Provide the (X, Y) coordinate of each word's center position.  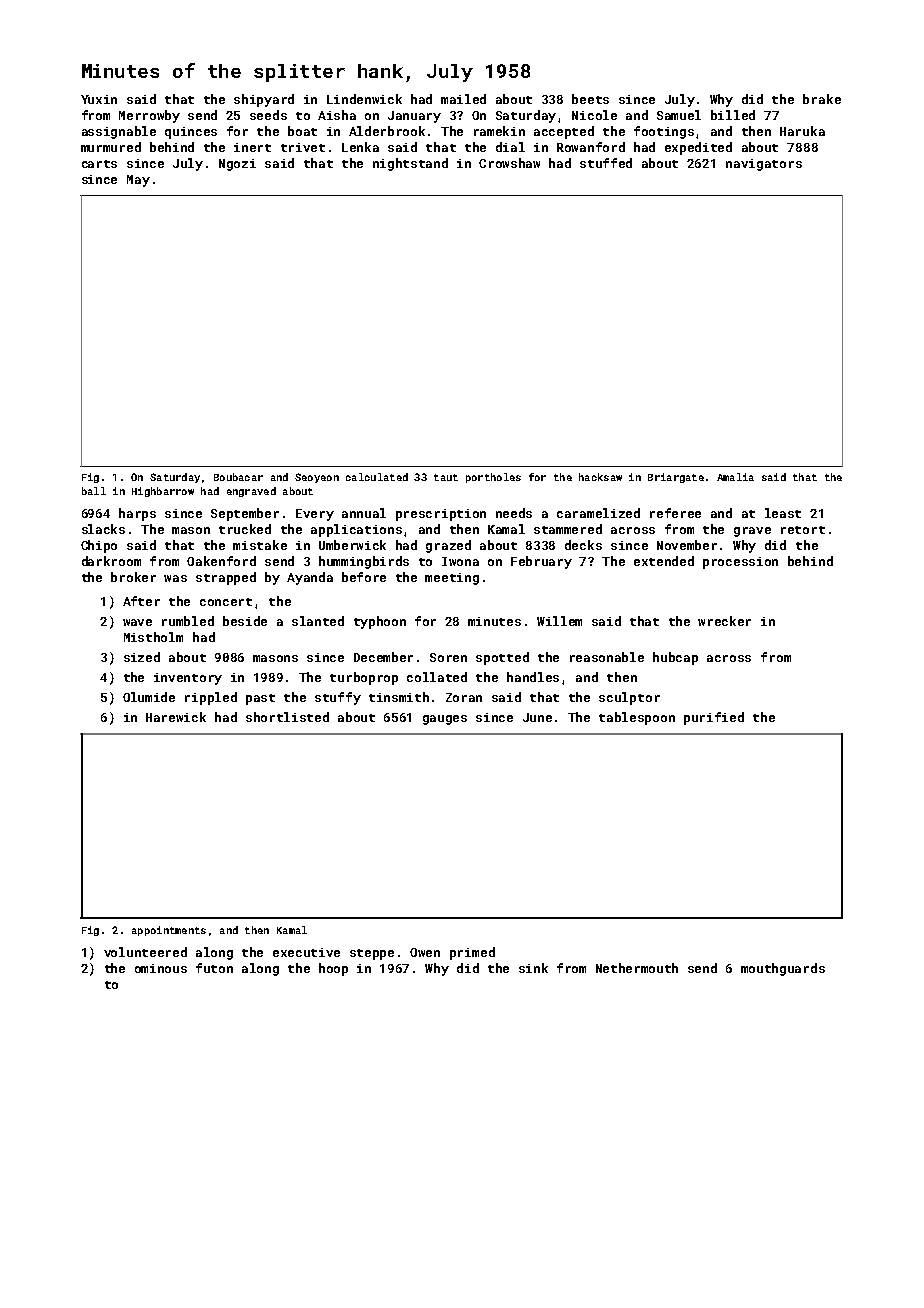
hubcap (675, 658)
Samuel (679, 115)
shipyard (264, 100)
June (537, 717)
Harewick (176, 717)
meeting (452, 579)
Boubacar (238, 477)
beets (590, 99)
